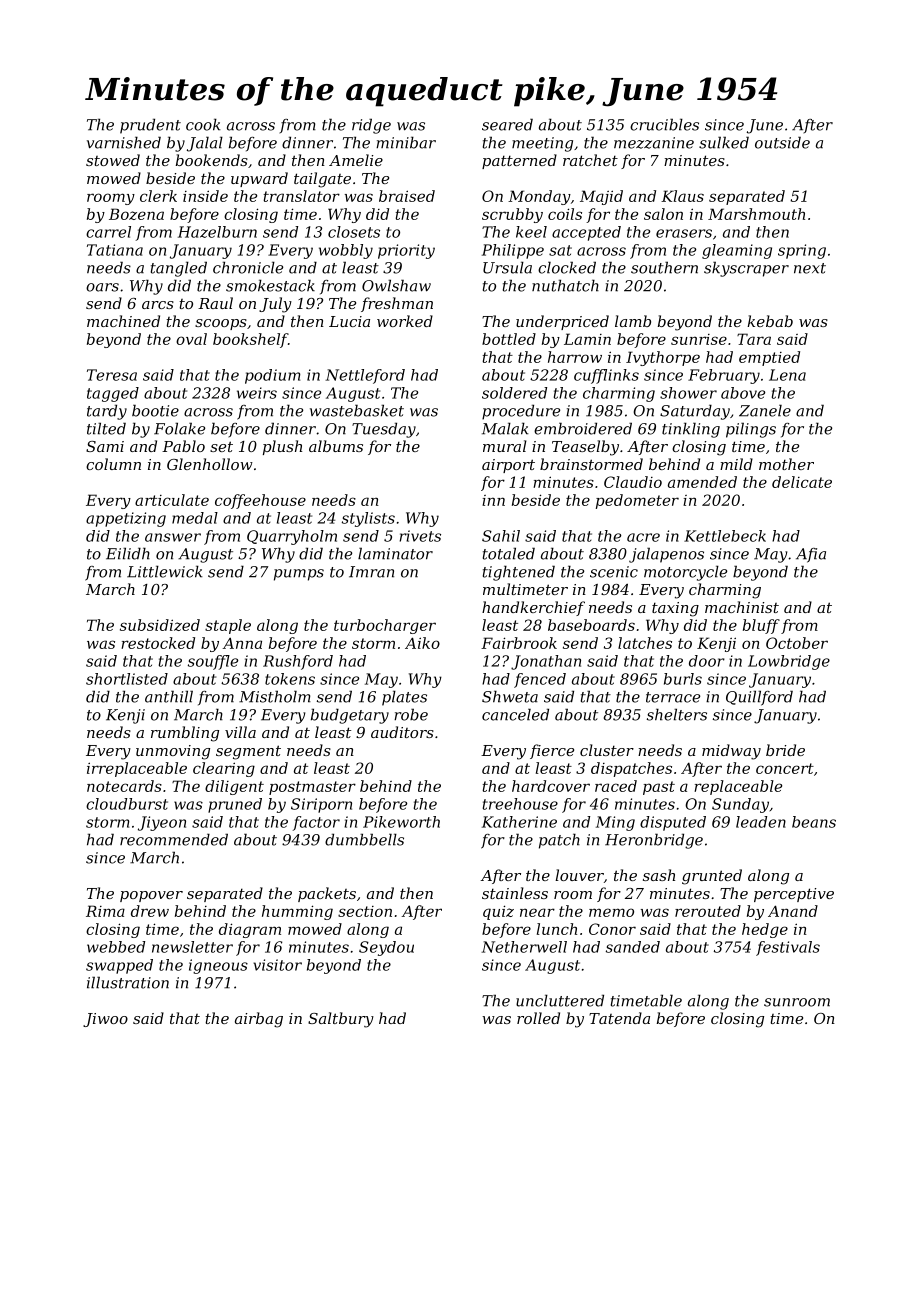 This screenshot has height=1308, width=924. What do you see at coordinates (811, 555) in the screenshot?
I see `Afia` at bounding box center [811, 555].
